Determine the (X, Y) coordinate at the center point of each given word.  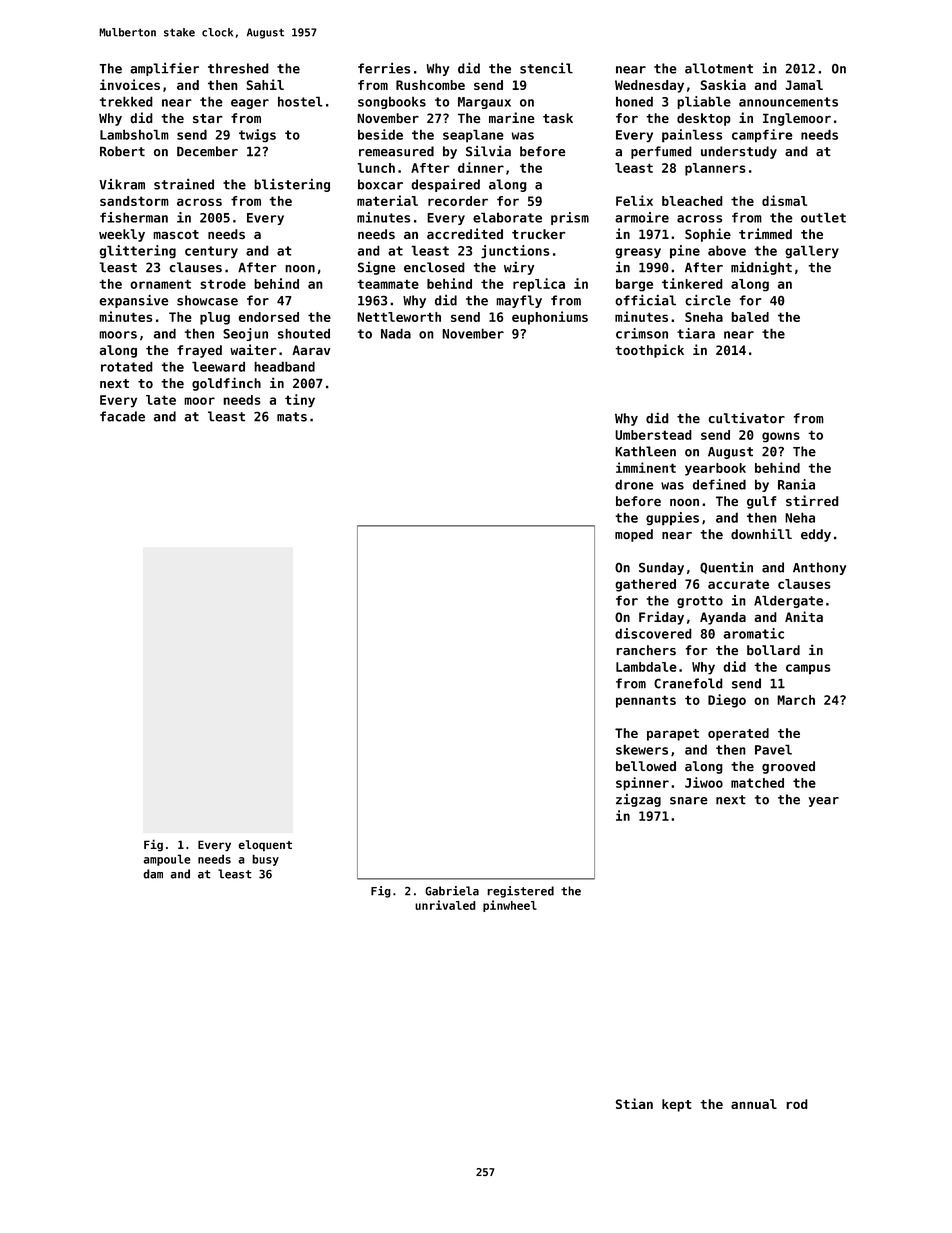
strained (184, 184)
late (161, 400)
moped (634, 535)
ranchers (646, 650)
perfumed (661, 152)
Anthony (819, 568)
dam (153, 874)
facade (122, 416)
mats (292, 417)
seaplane (473, 136)
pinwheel (510, 906)
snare (689, 801)
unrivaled (445, 905)
